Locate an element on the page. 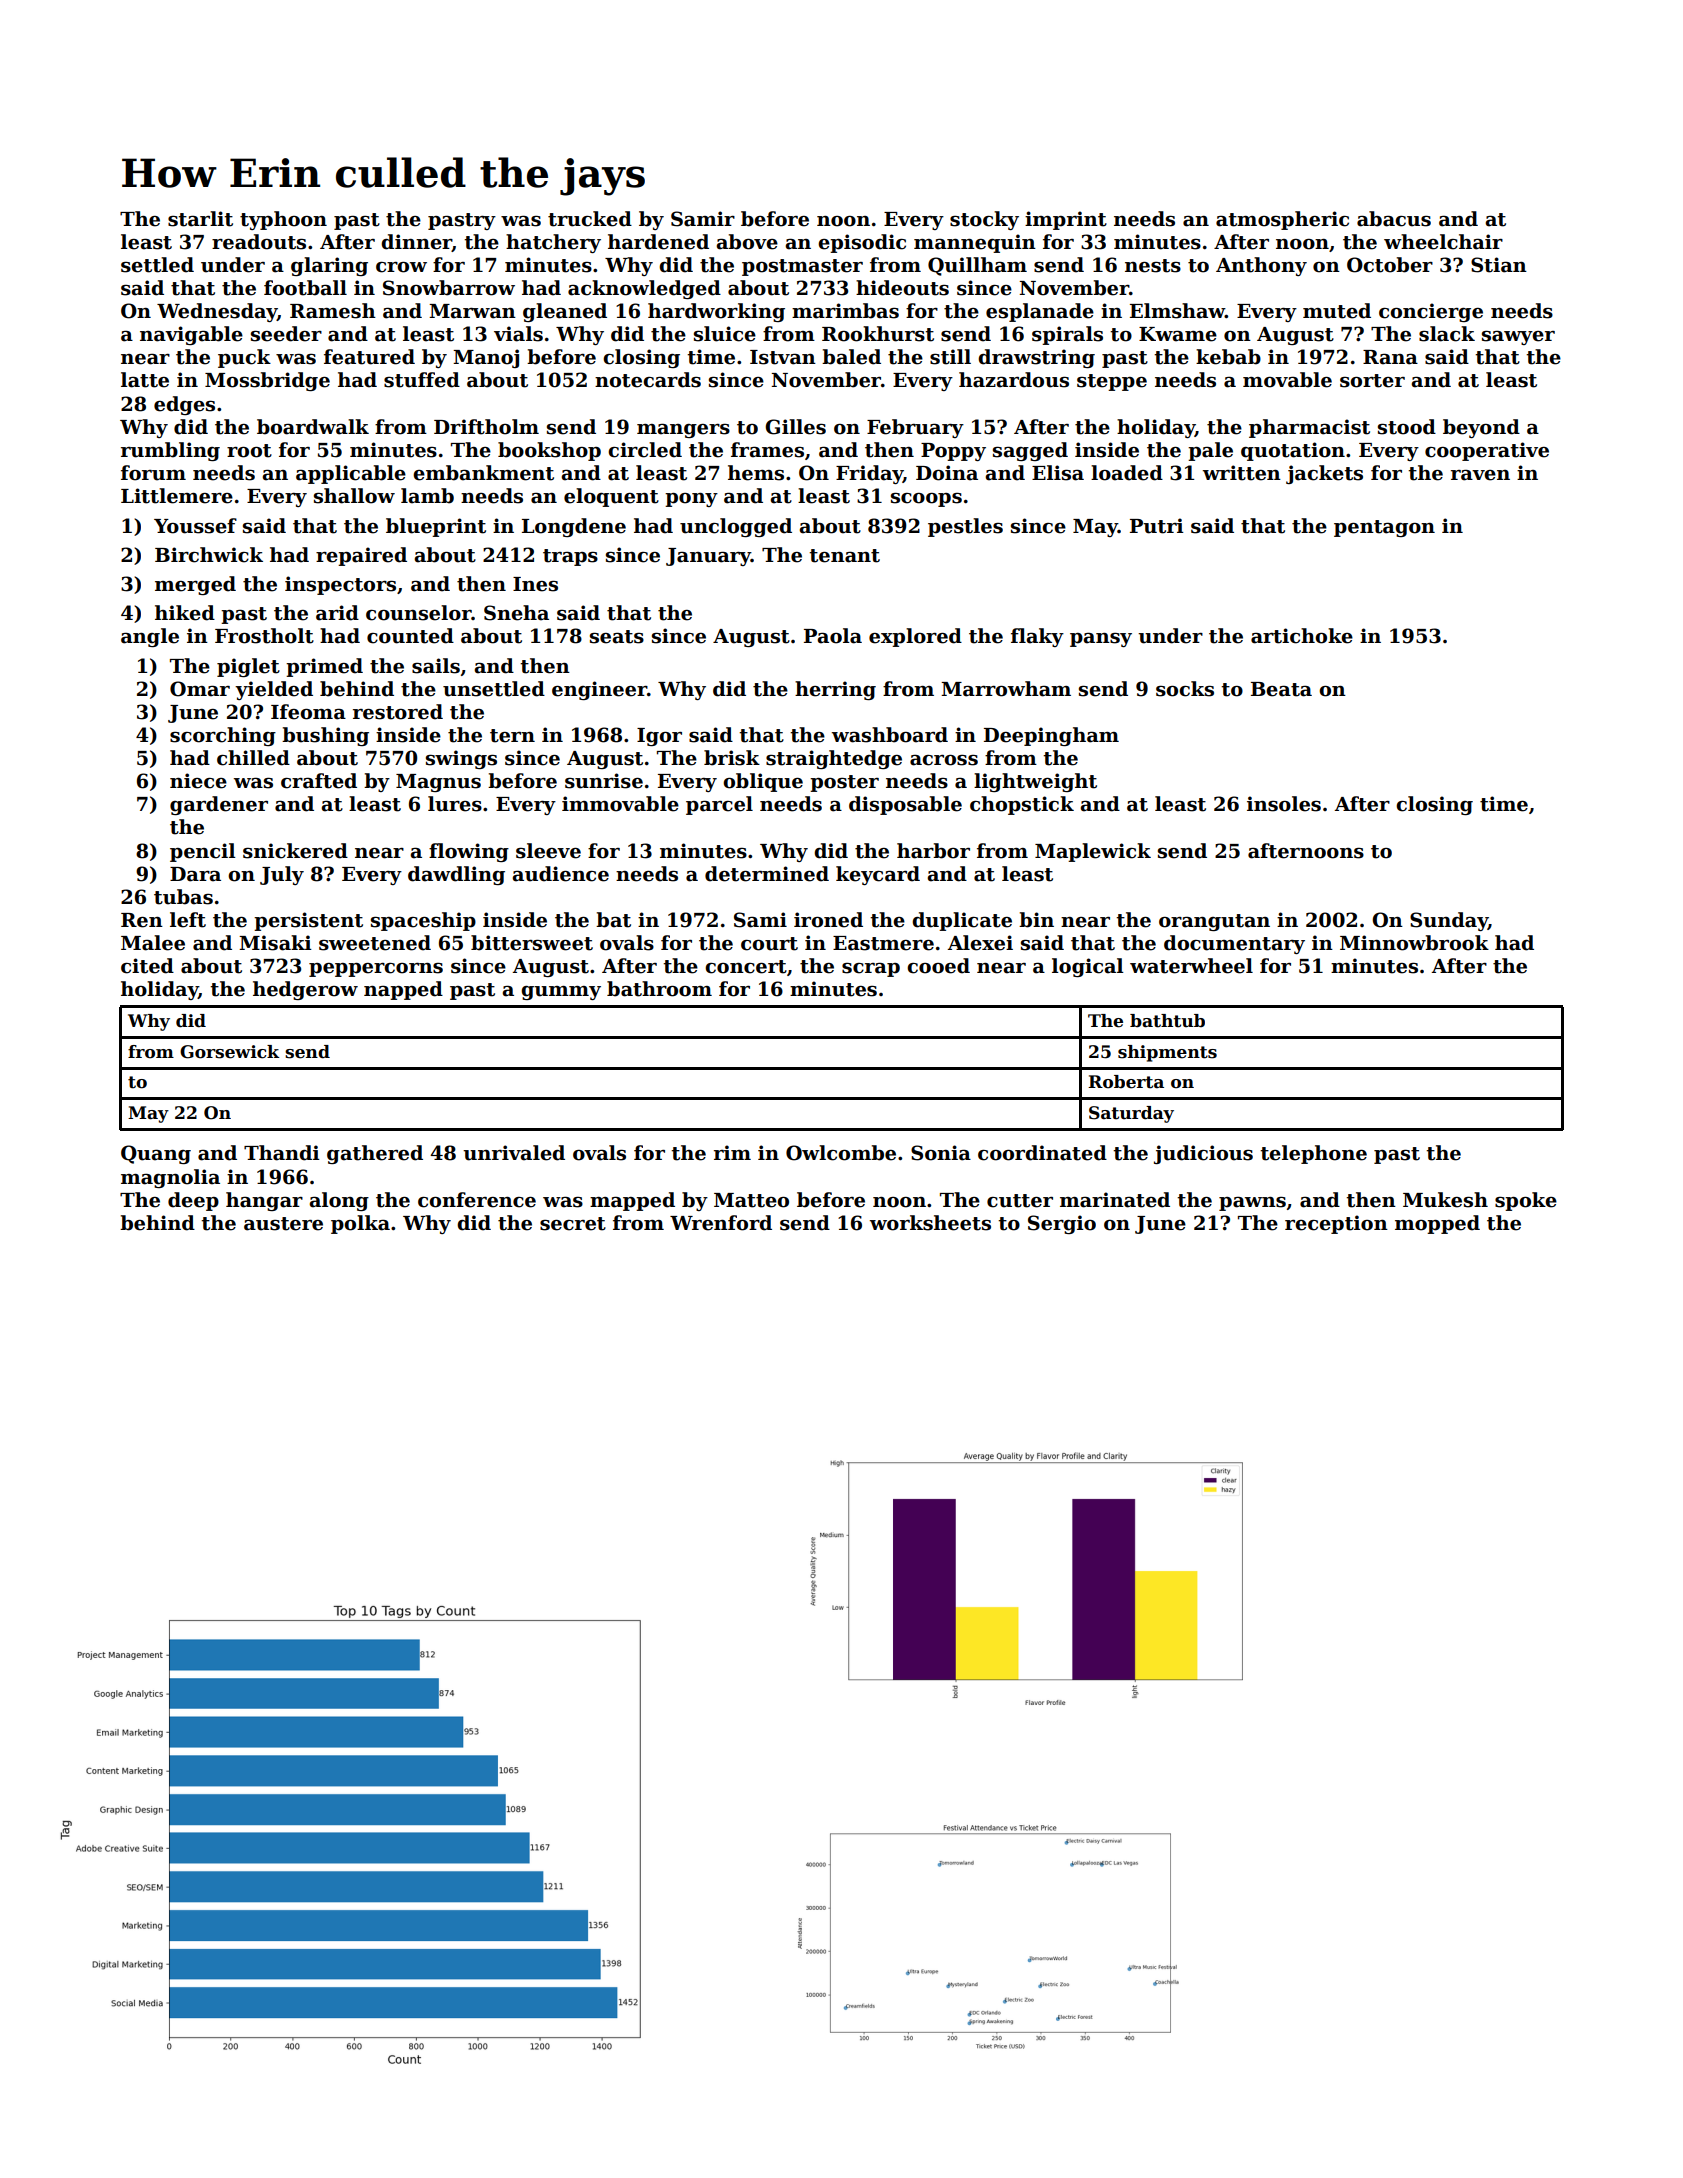 Image resolution: width=1683 pixels, height=2178 pixels. atmospheric is located at coordinates (1282, 220).
